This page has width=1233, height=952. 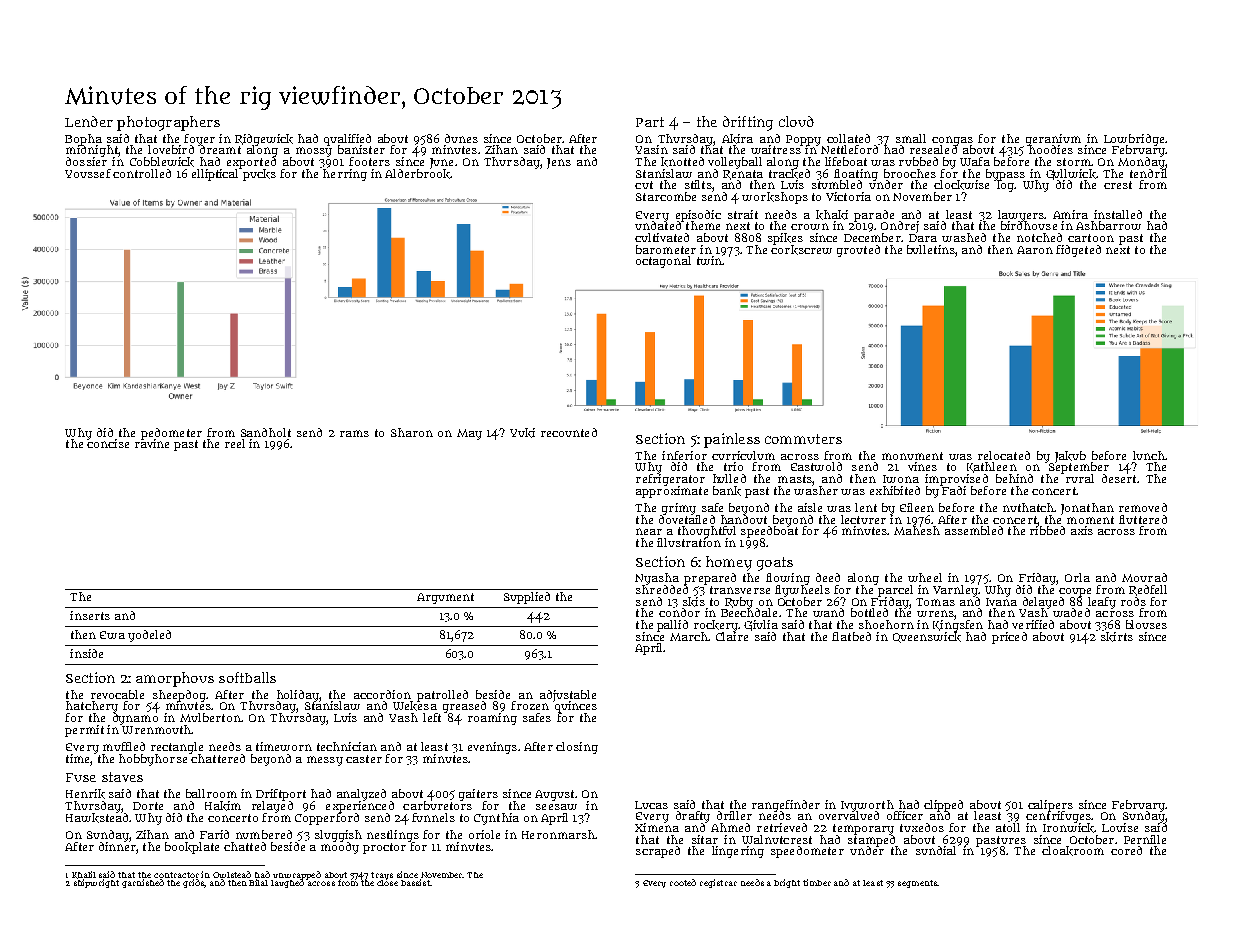 I want to click on shipwright, so click(x=96, y=883).
